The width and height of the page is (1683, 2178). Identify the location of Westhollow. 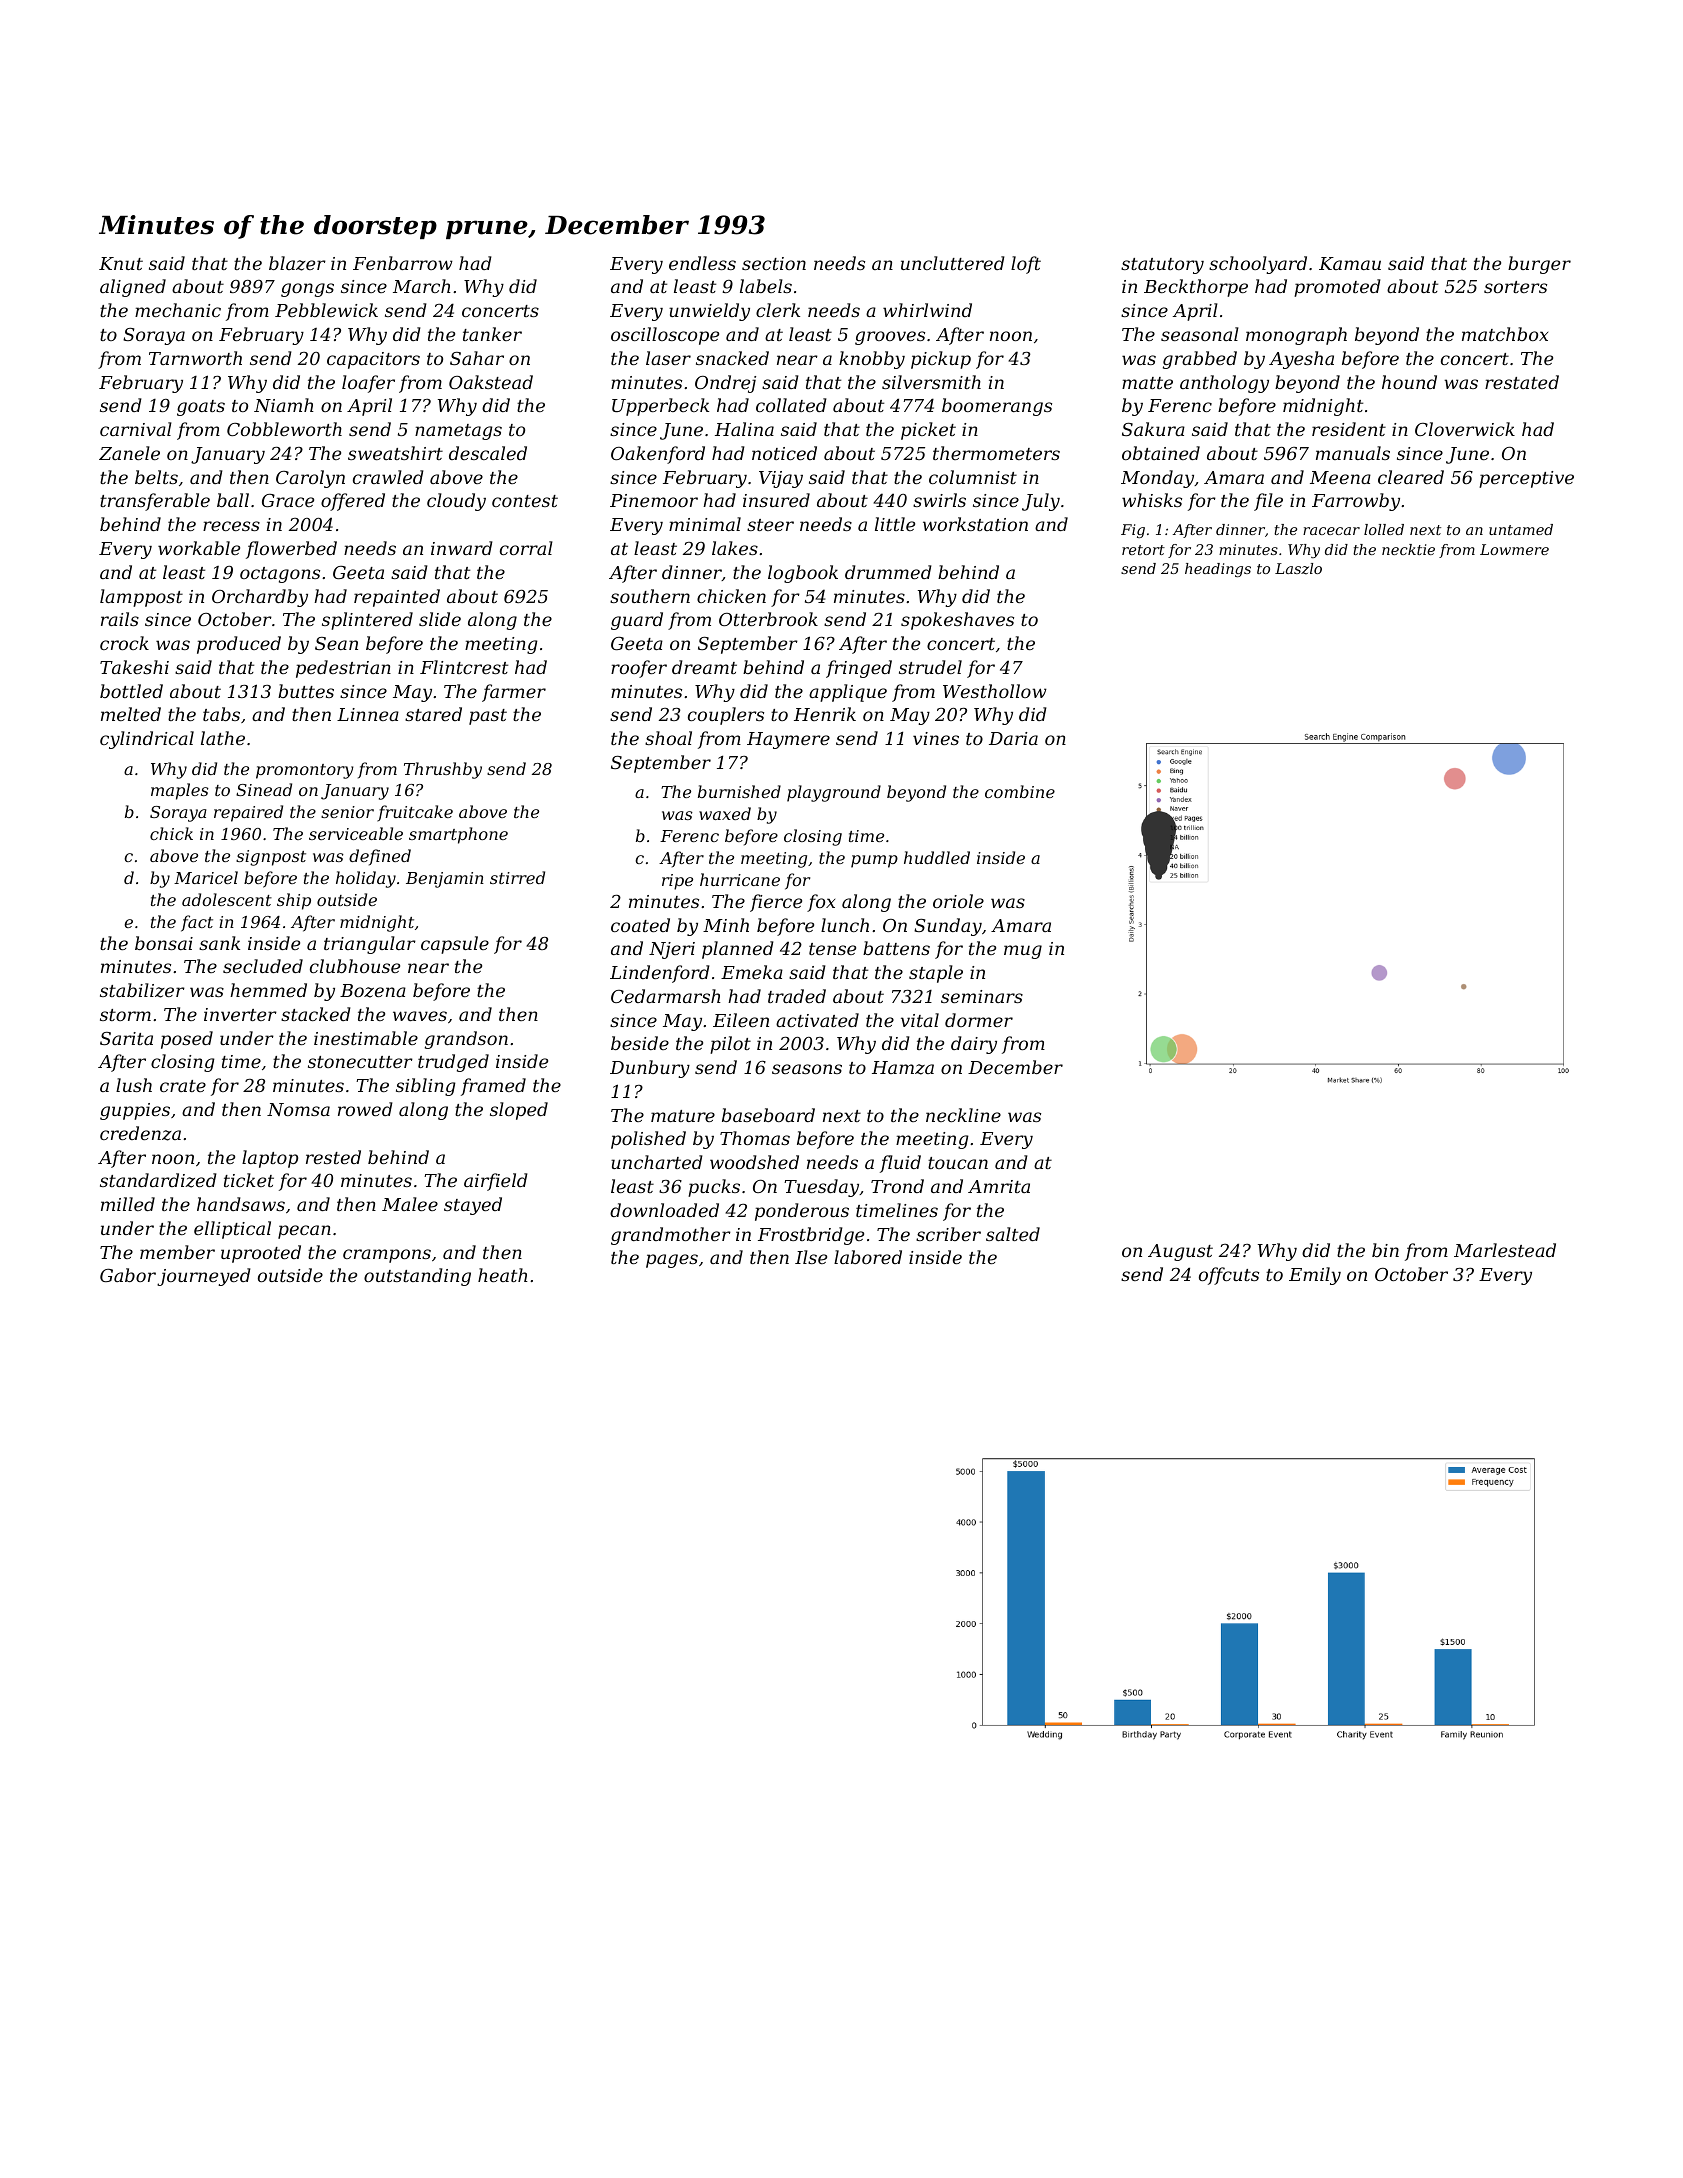
(995, 691).
